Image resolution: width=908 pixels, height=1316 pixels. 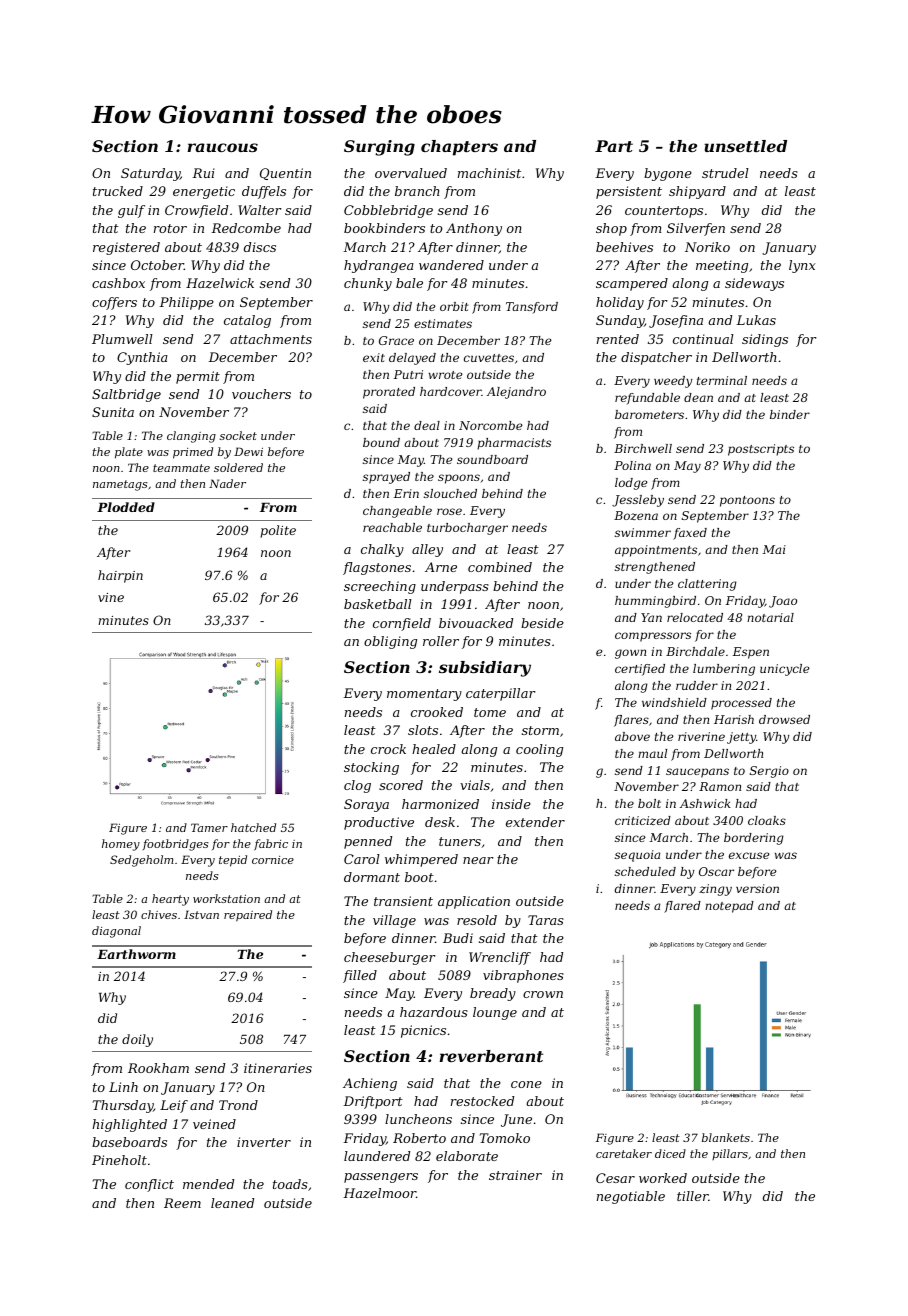 What do you see at coordinates (381, 442) in the page?
I see `bound` at bounding box center [381, 442].
